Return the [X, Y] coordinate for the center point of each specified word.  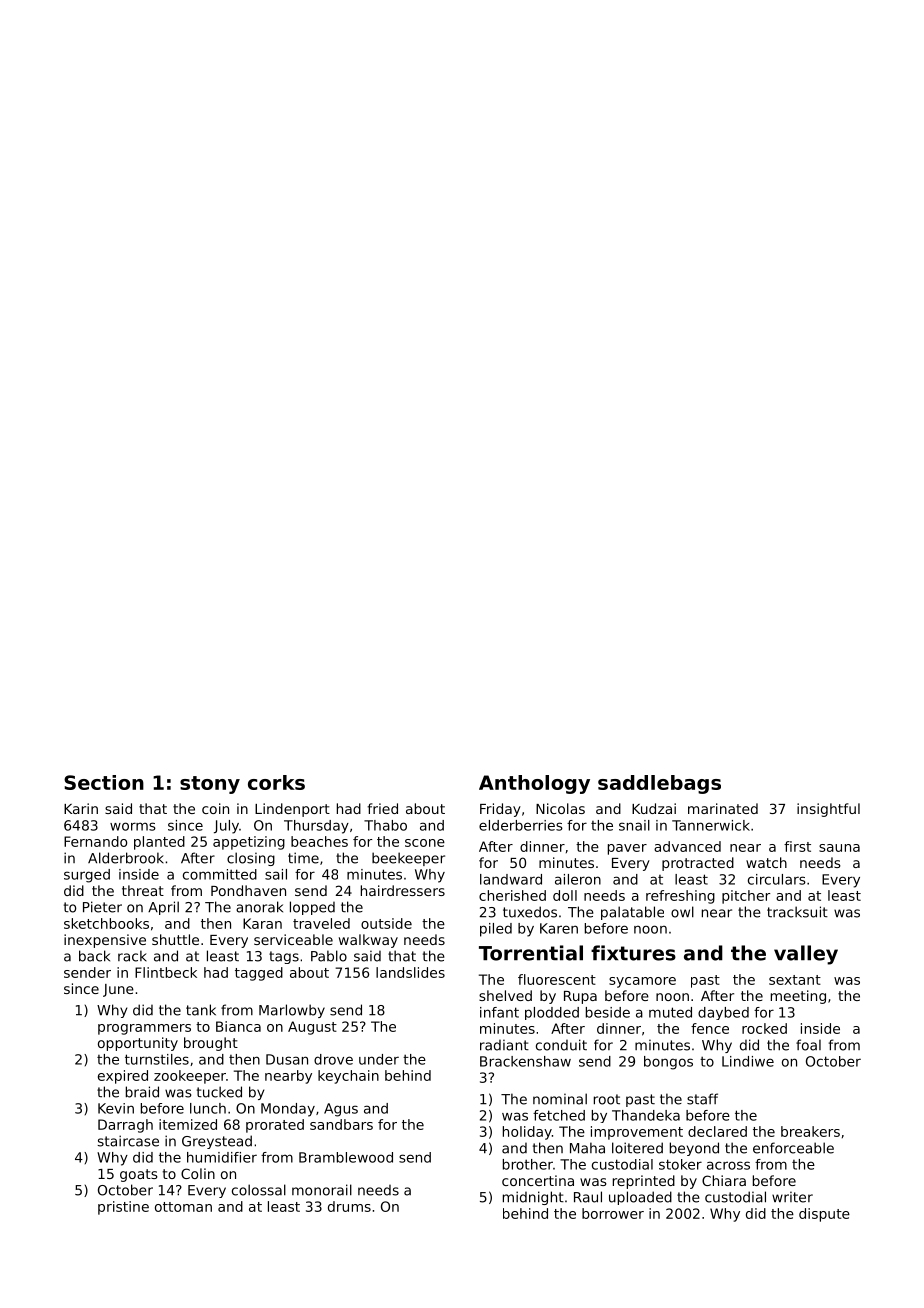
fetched [559, 1115]
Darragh [125, 1126]
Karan [262, 923]
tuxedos [530, 912]
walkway [368, 941]
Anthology [534, 784]
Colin [198, 1173]
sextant [795, 980]
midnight [533, 1198]
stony [210, 785]
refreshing [680, 897]
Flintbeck [166, 972]
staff [702, 1099]
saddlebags [659, 784]
